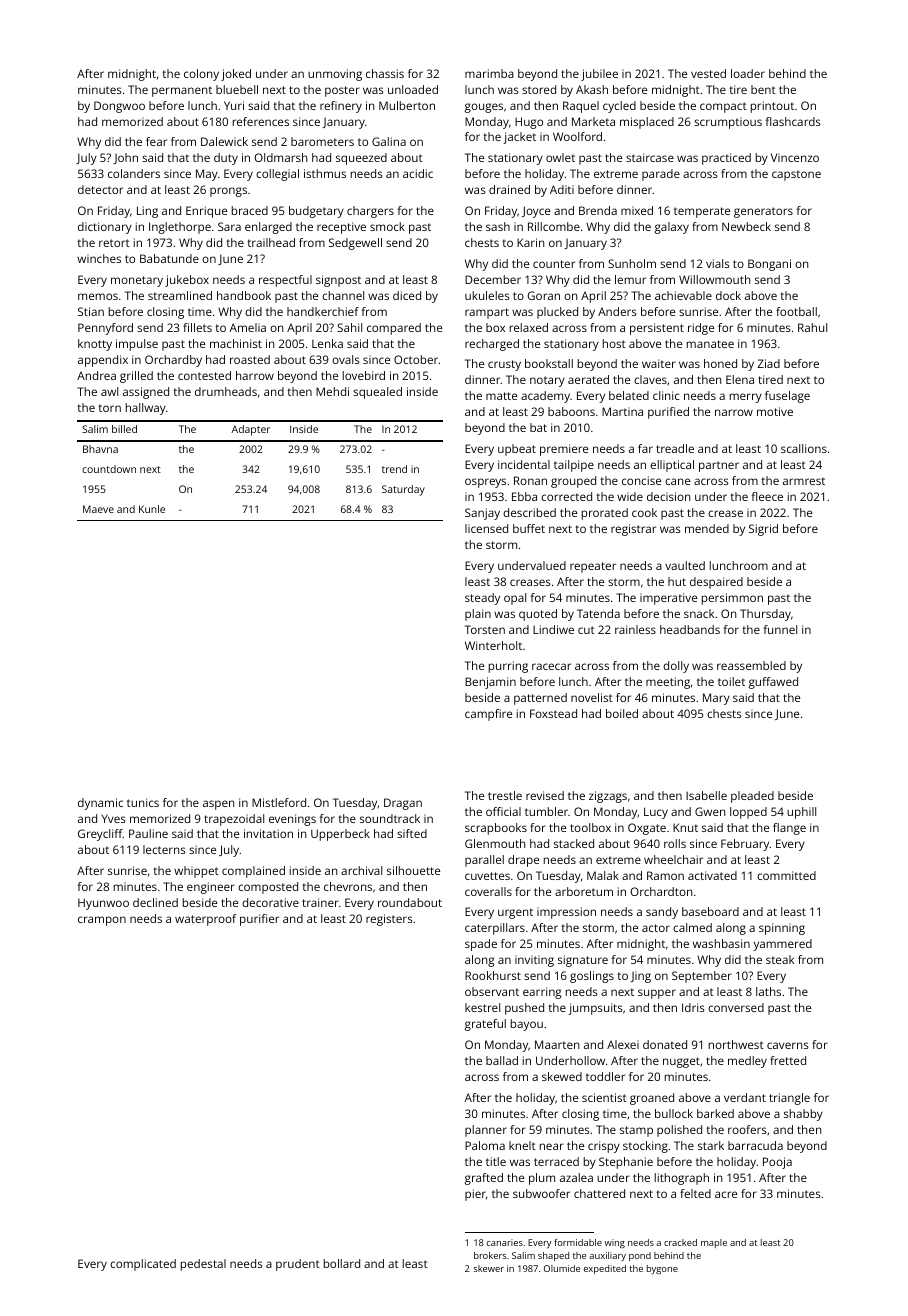 The image size is (908, 1316). Describe the element at coordinates (203, 1265) in the page. I see `pedestal` at that location.
